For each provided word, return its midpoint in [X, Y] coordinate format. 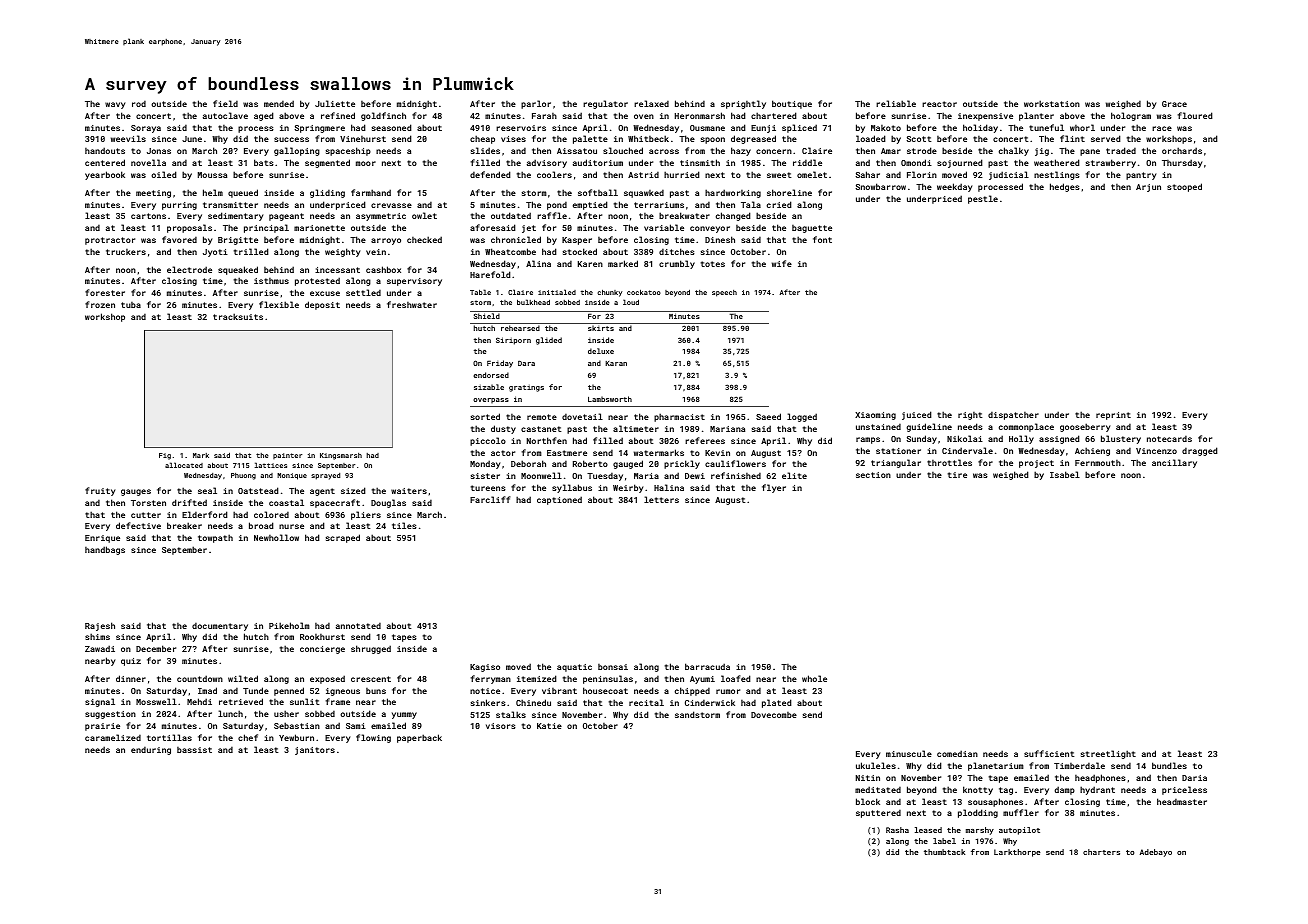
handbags [105, 550]
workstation [1052, 103]
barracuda [707, 666]
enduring [151, 750]
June [192, 139]
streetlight [1108, 754]
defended [490, 174]
